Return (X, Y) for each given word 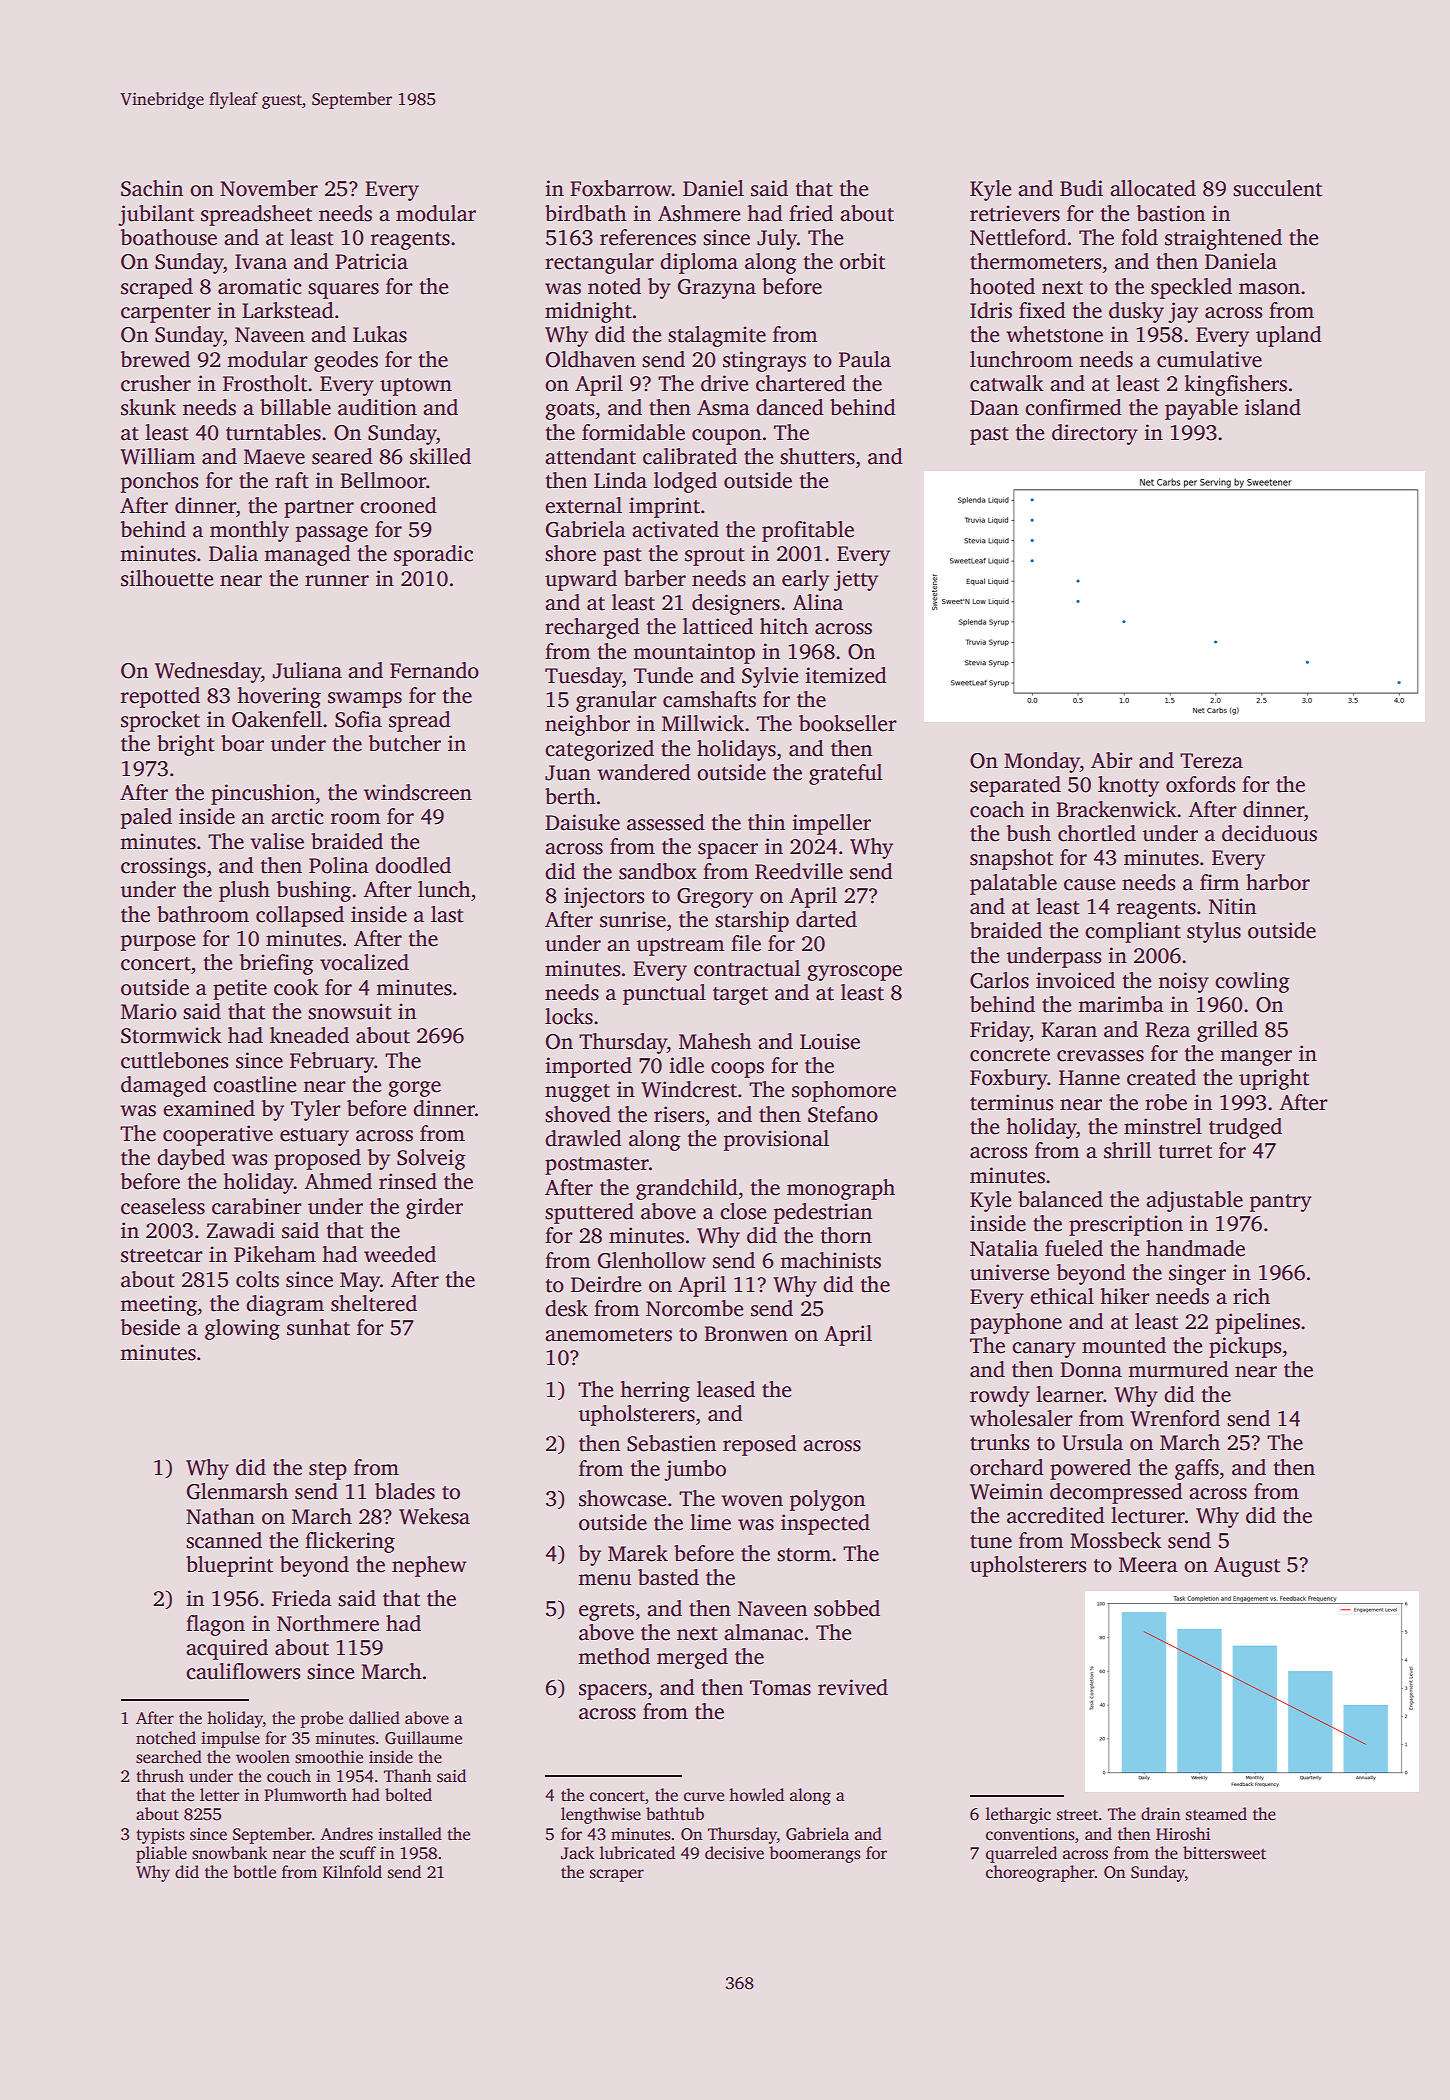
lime (710, 1522)
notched (166, 1738)
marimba (1121, 1004)
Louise (830, 1041)
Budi (1081, 188)
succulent (1277, 188)
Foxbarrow (621, 188)
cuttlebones (174, 1060)
